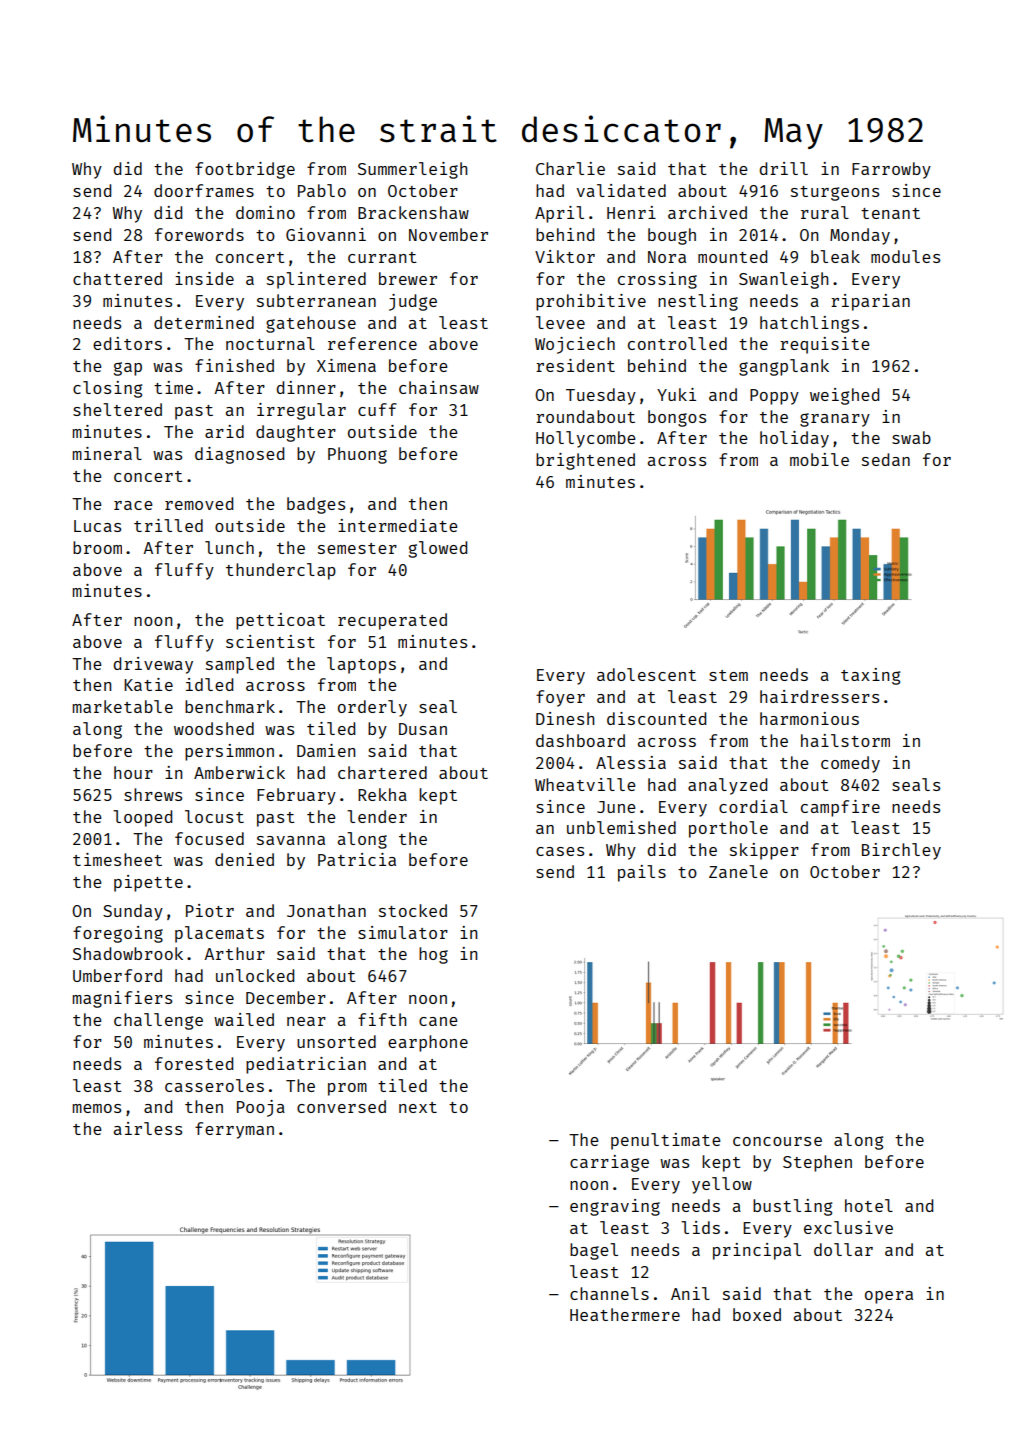  What do you see at coordinates (891, 170) in the image?
I see `Farrowby` at bounding box center [891, 170].
